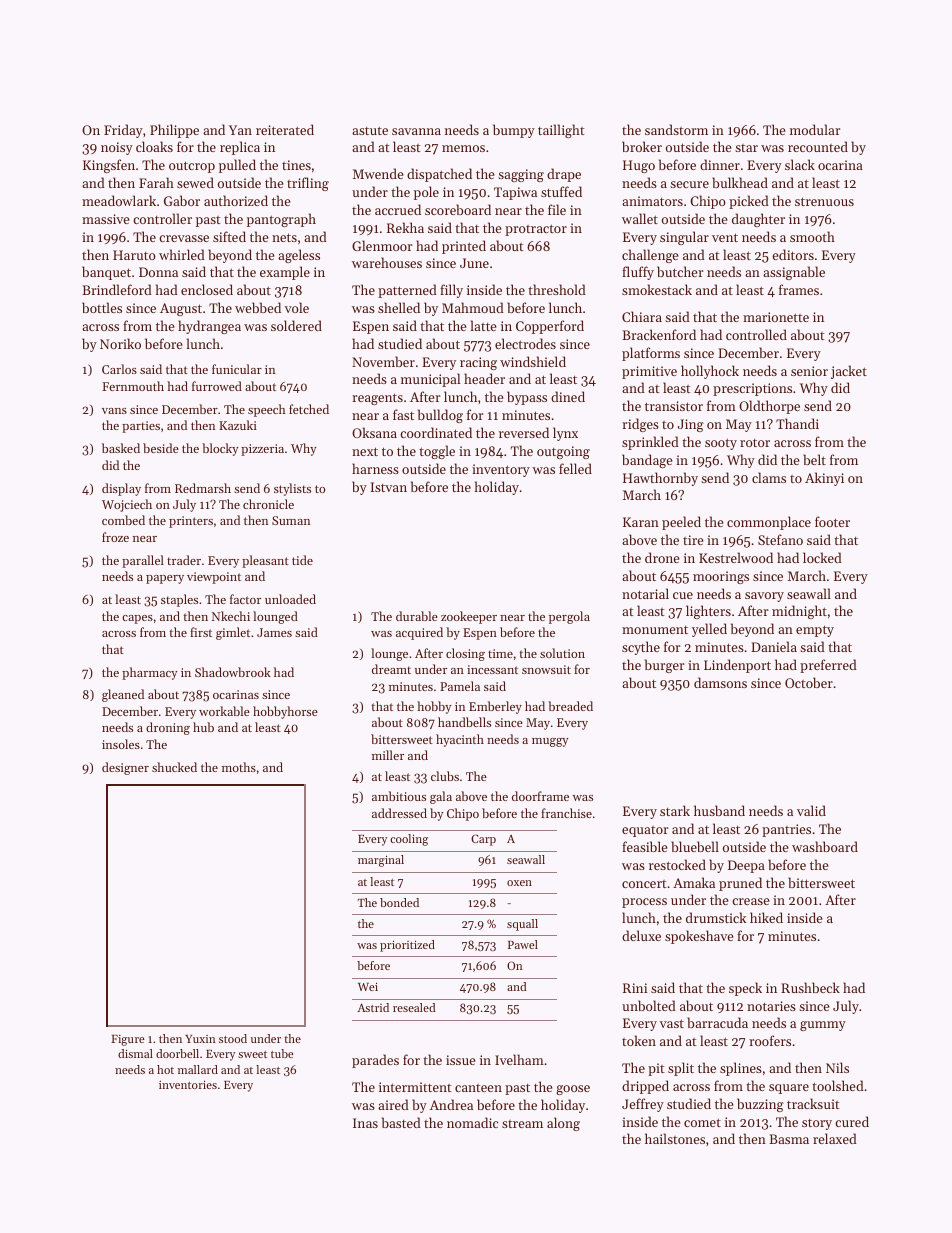 The image size is (952, 1233). What do you see at coordinates (564, 175) in the screenshot?
I see `drape` at bounding box center [564, 175].
